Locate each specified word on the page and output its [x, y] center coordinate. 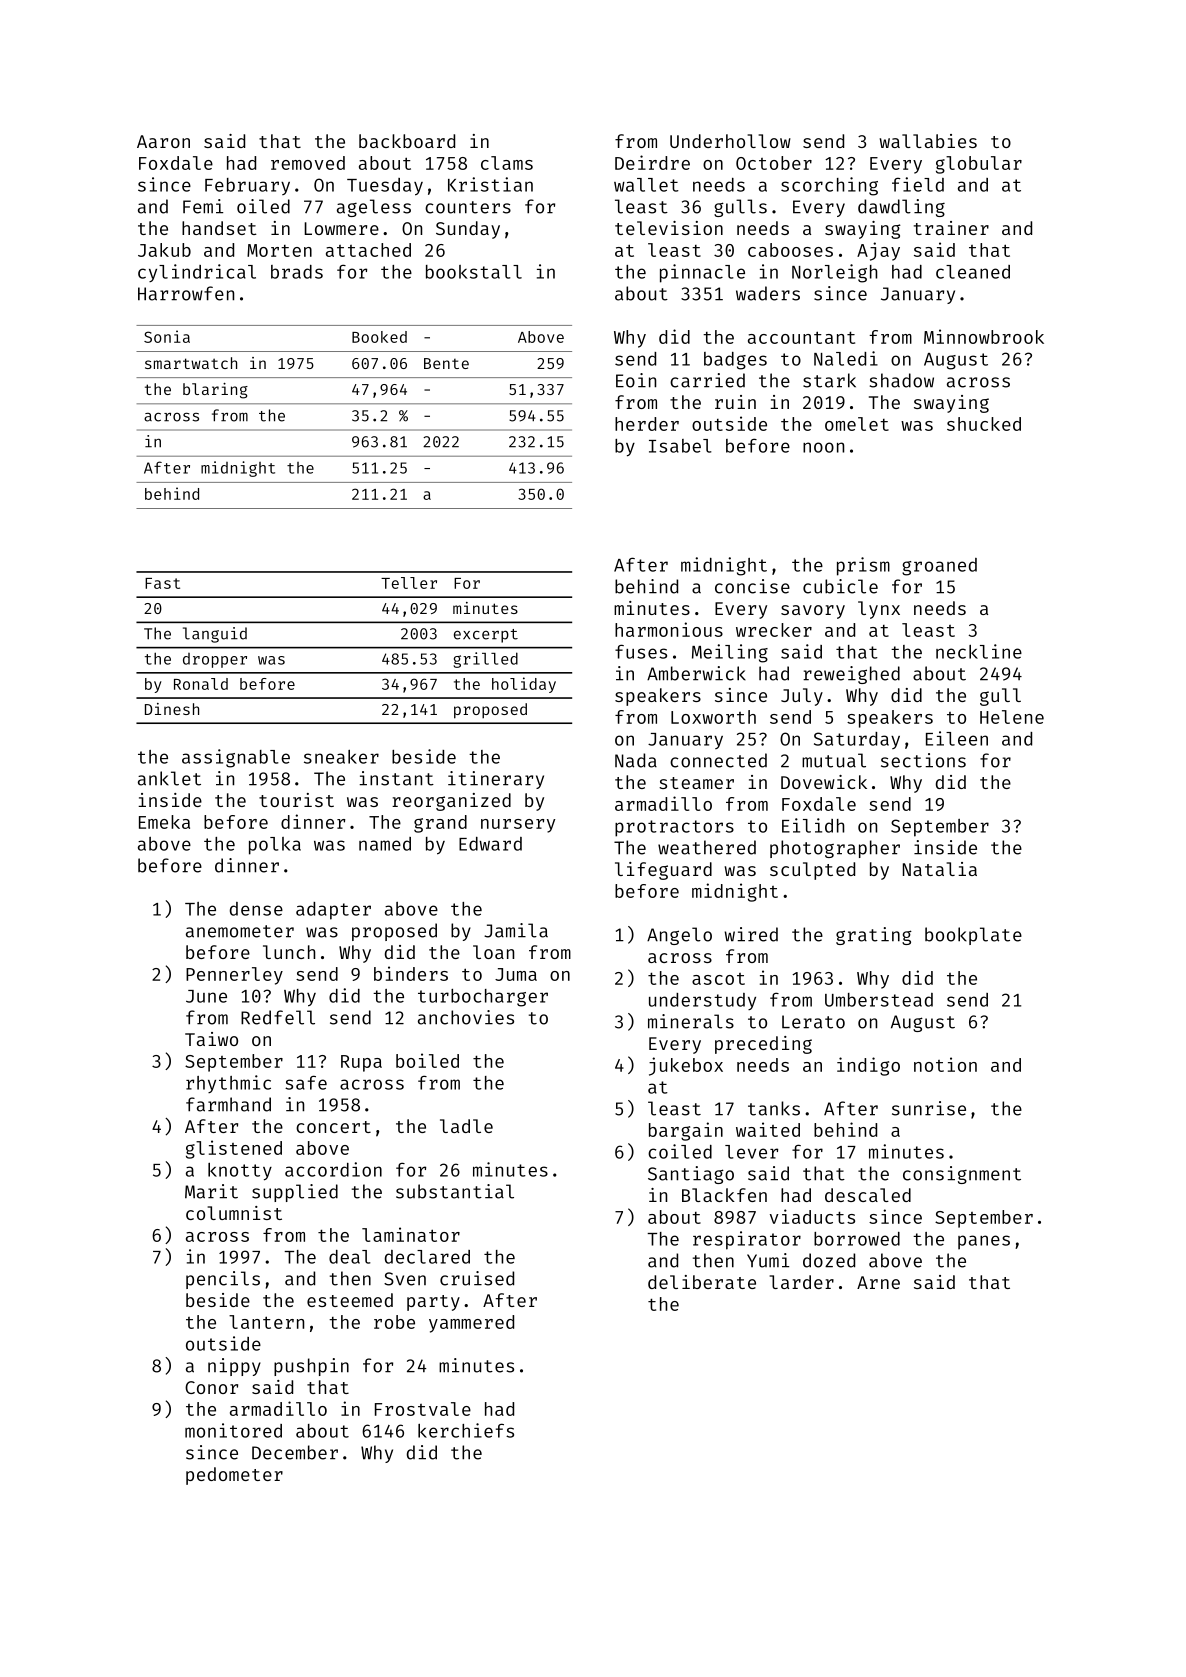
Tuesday [385, 187]
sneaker [341, 757]
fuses [641, 651]
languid [215, 635]
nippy [234, 1367]
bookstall [474, 272]
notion [945, 1064]
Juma [516, 974]
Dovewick [824, 782]
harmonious [669, 629]
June [206, 996]
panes [984, 1242]
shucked [984, 424]
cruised [477, 1278]
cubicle [840, 586]
